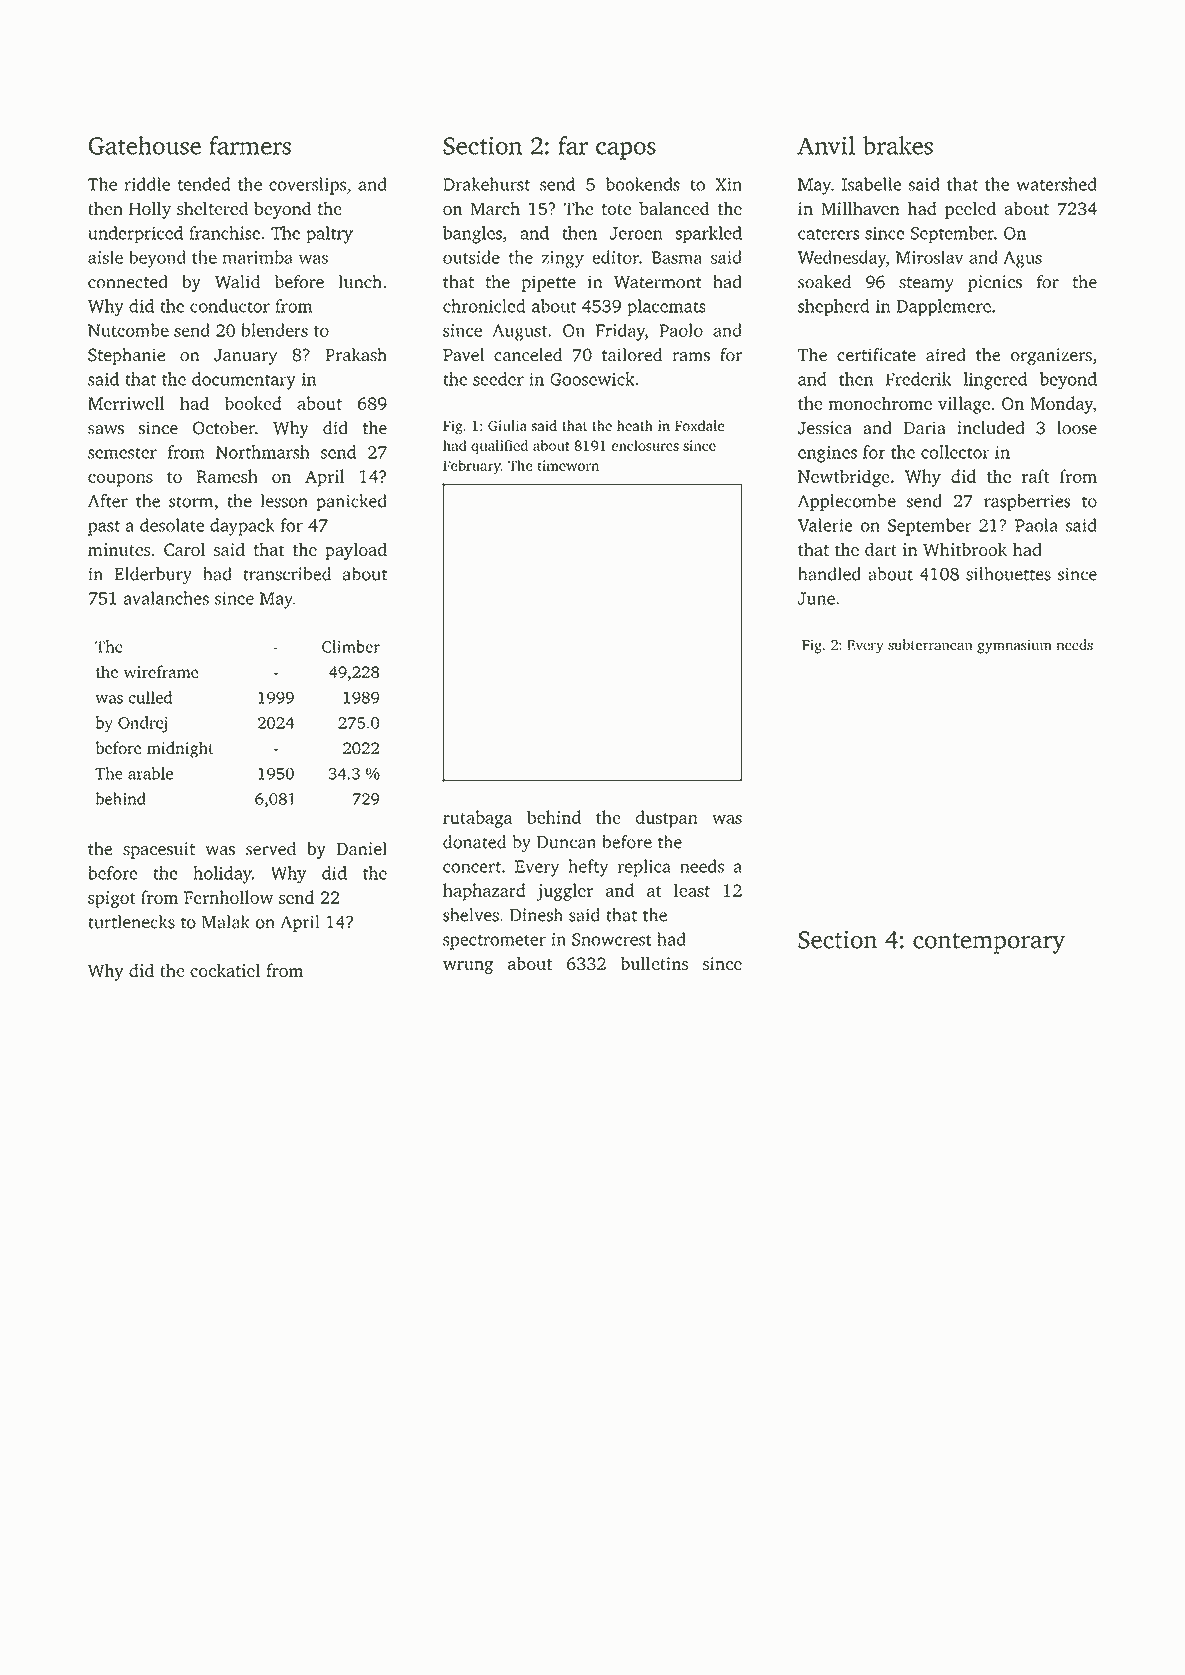  I want to click on chronicled, so click(484, 306).
